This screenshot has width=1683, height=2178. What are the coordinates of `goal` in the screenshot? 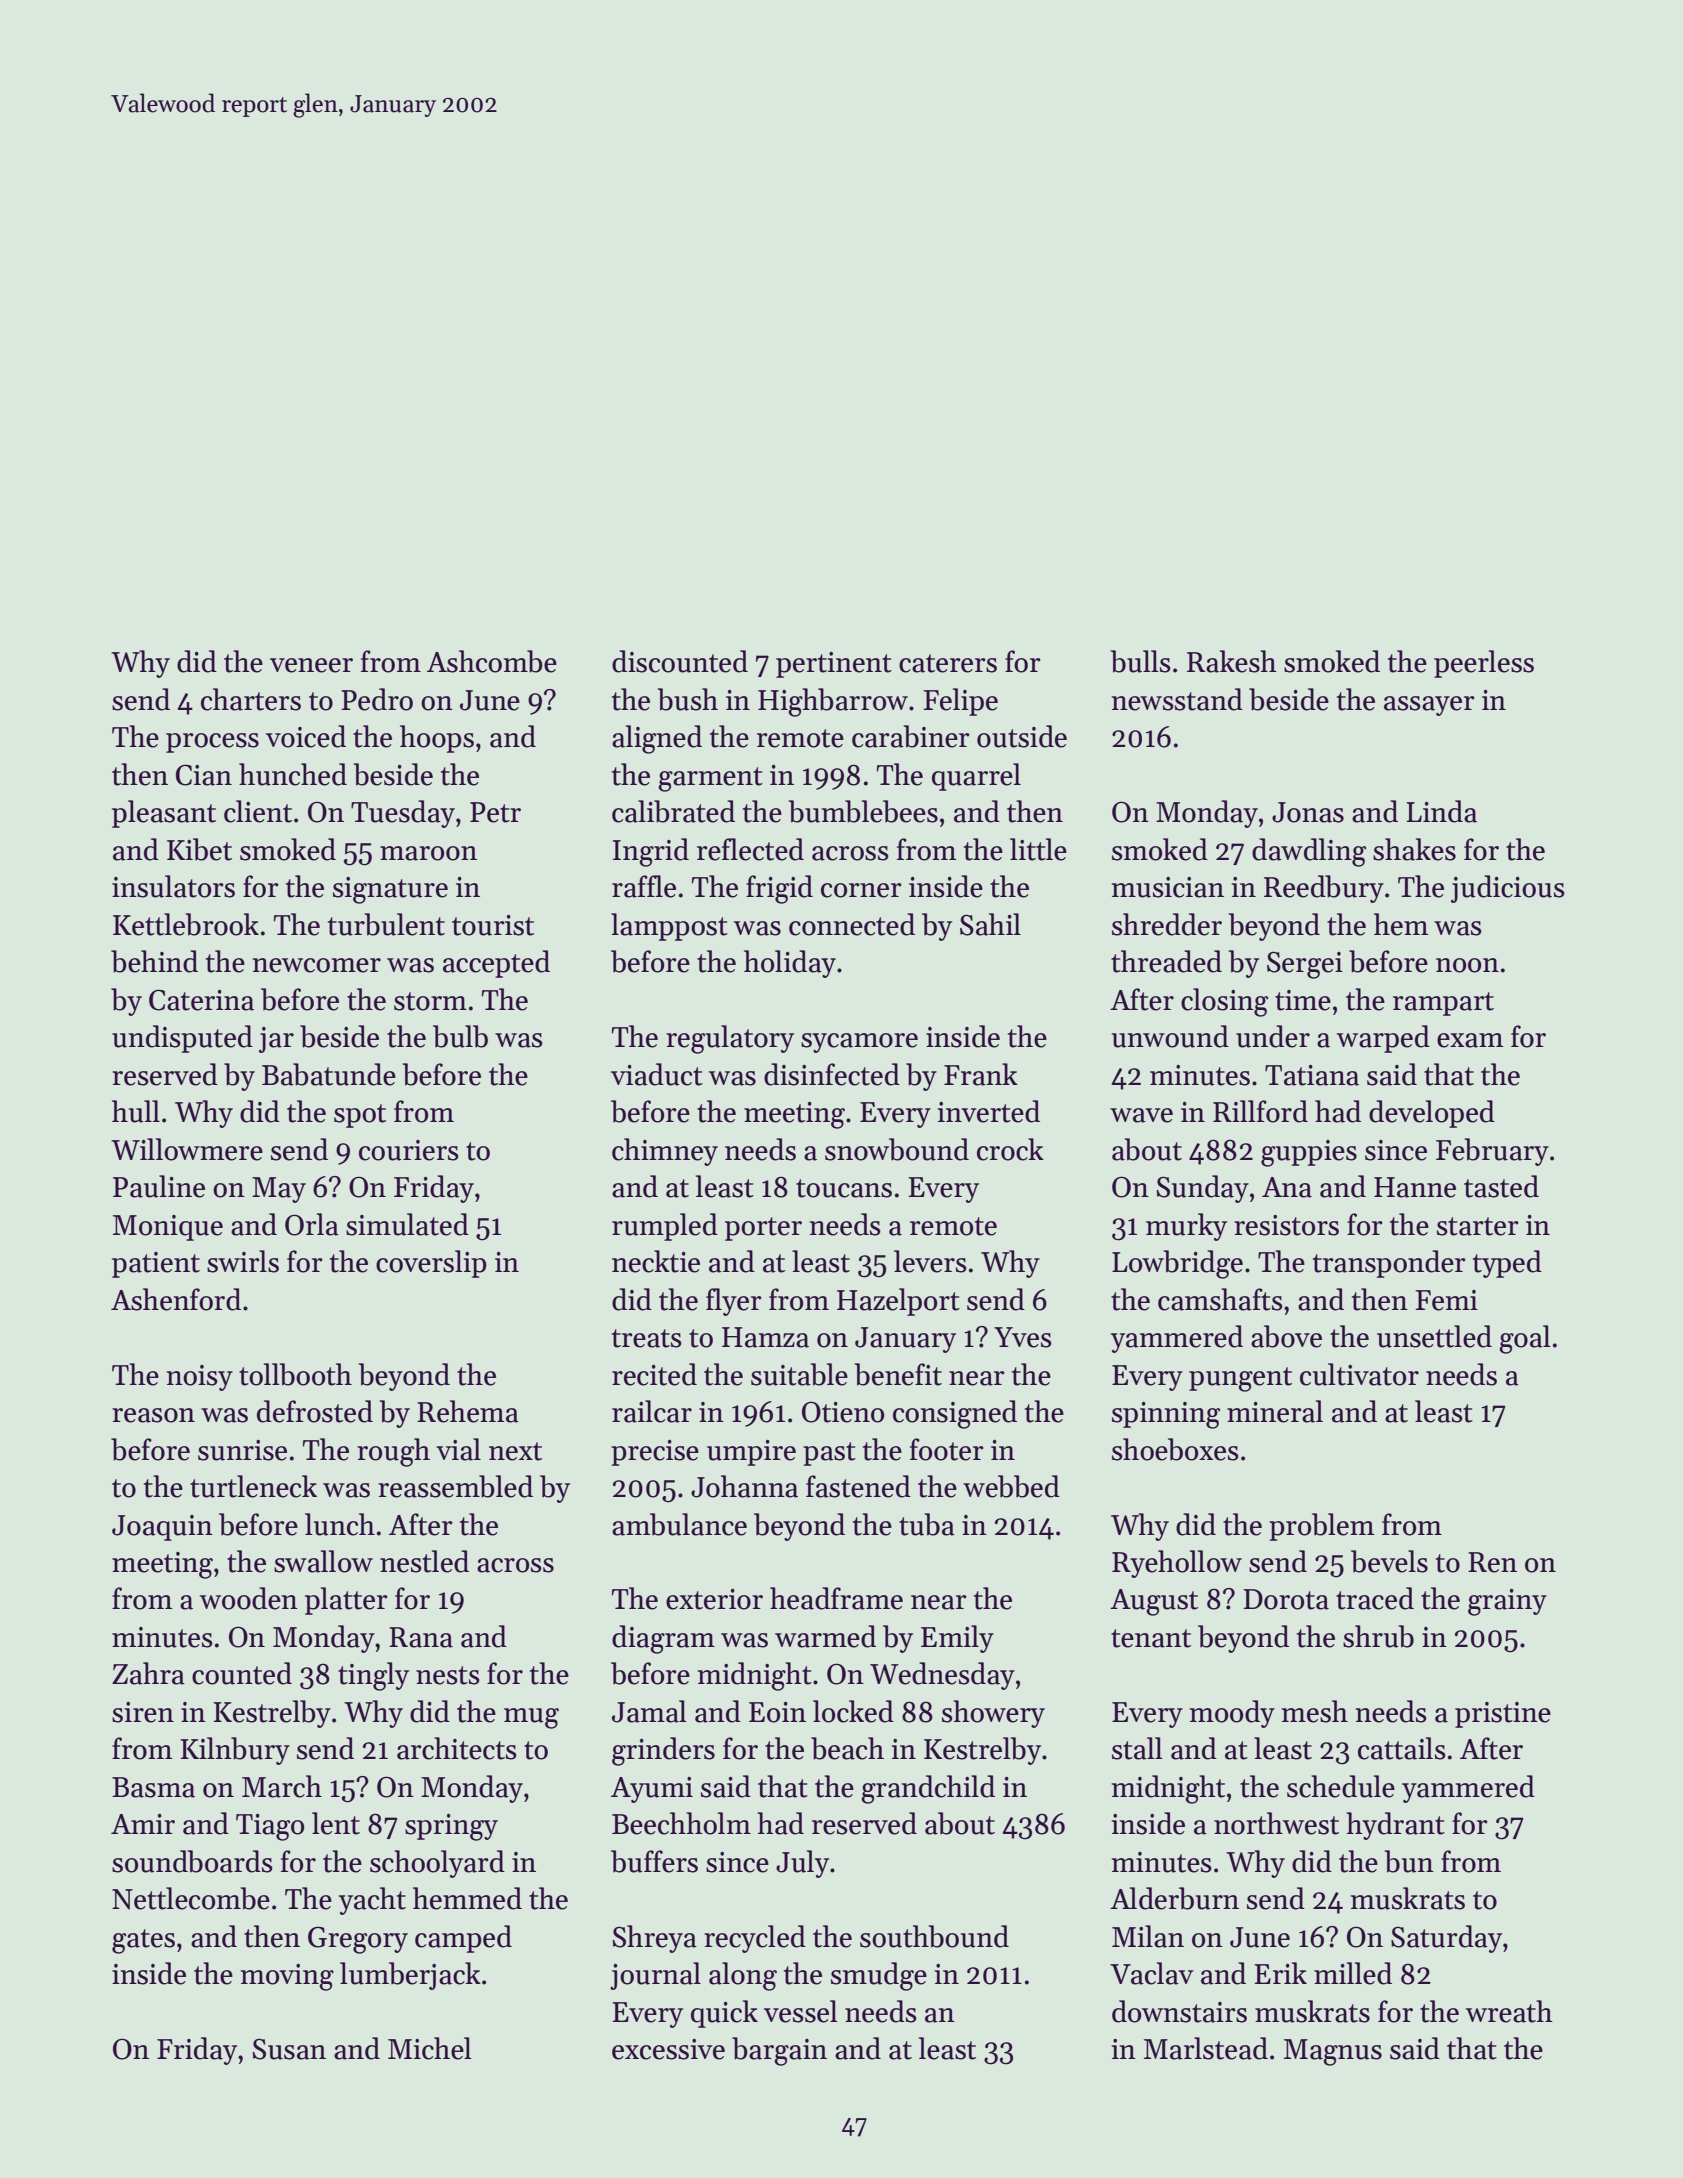 It's located at (1525, 1339).
